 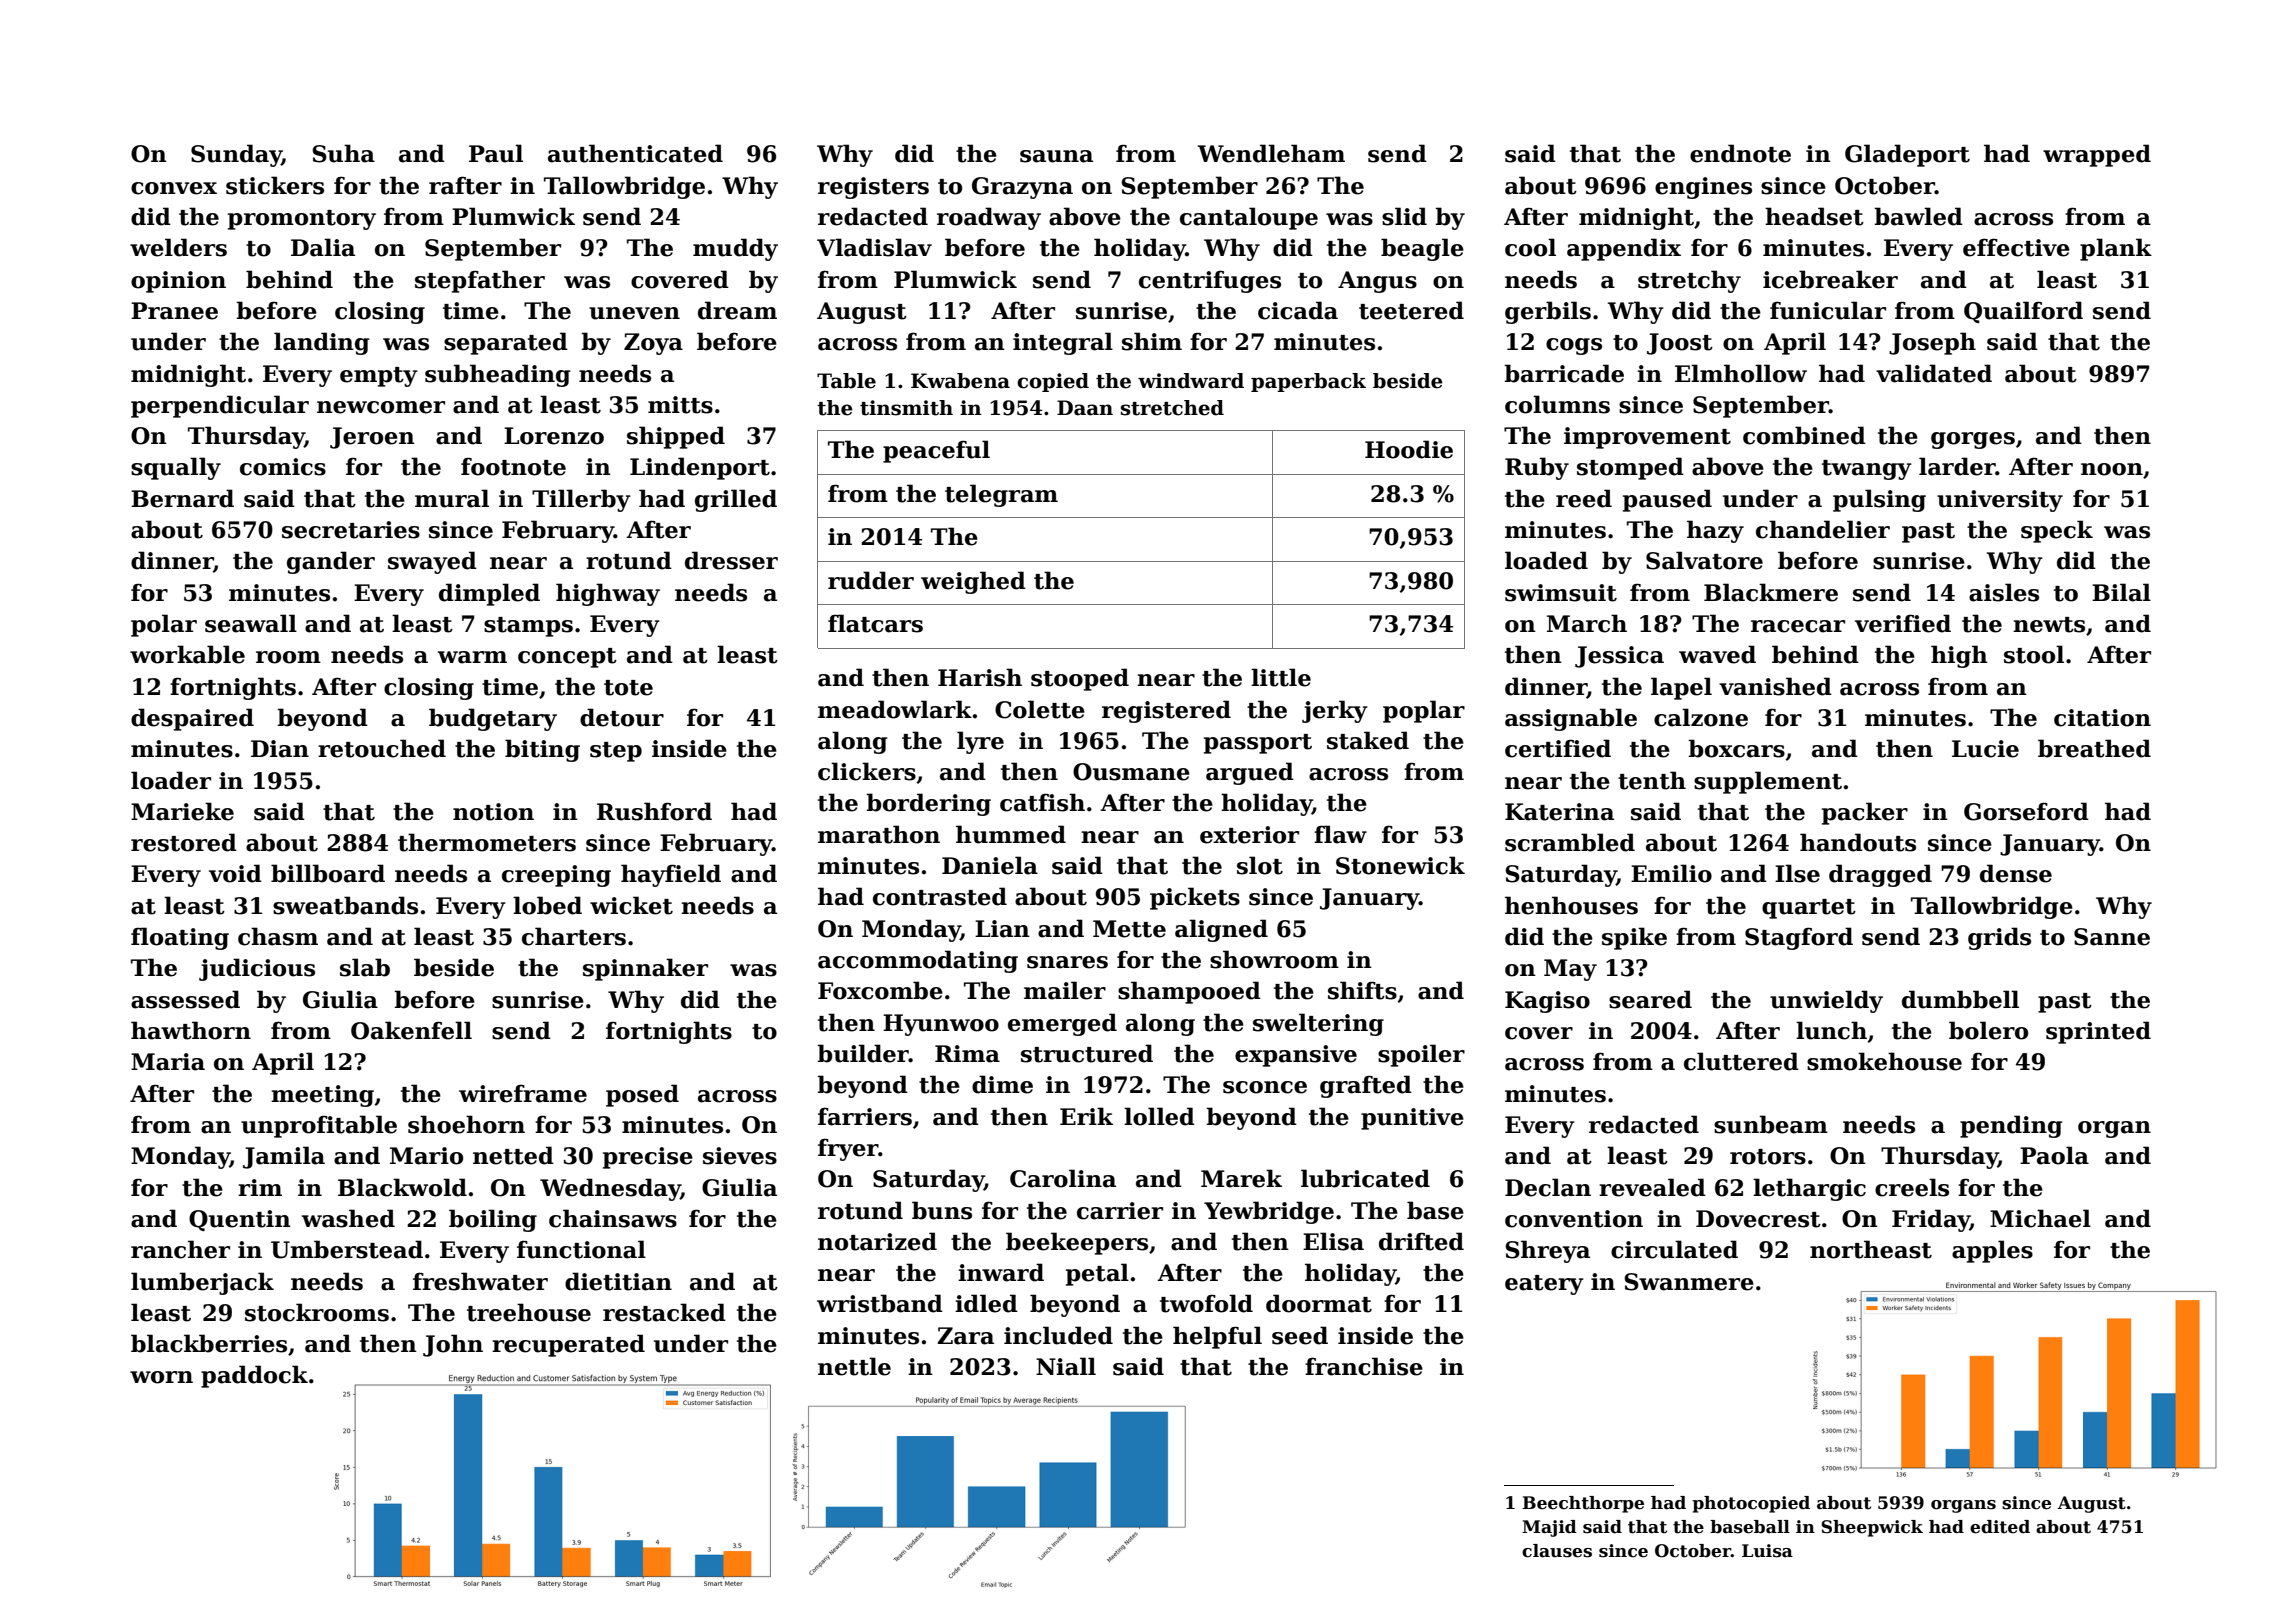 What do you see at coordinates (1404, 216) in the document?
I see `slid` at bounding box center [1404, 216].
